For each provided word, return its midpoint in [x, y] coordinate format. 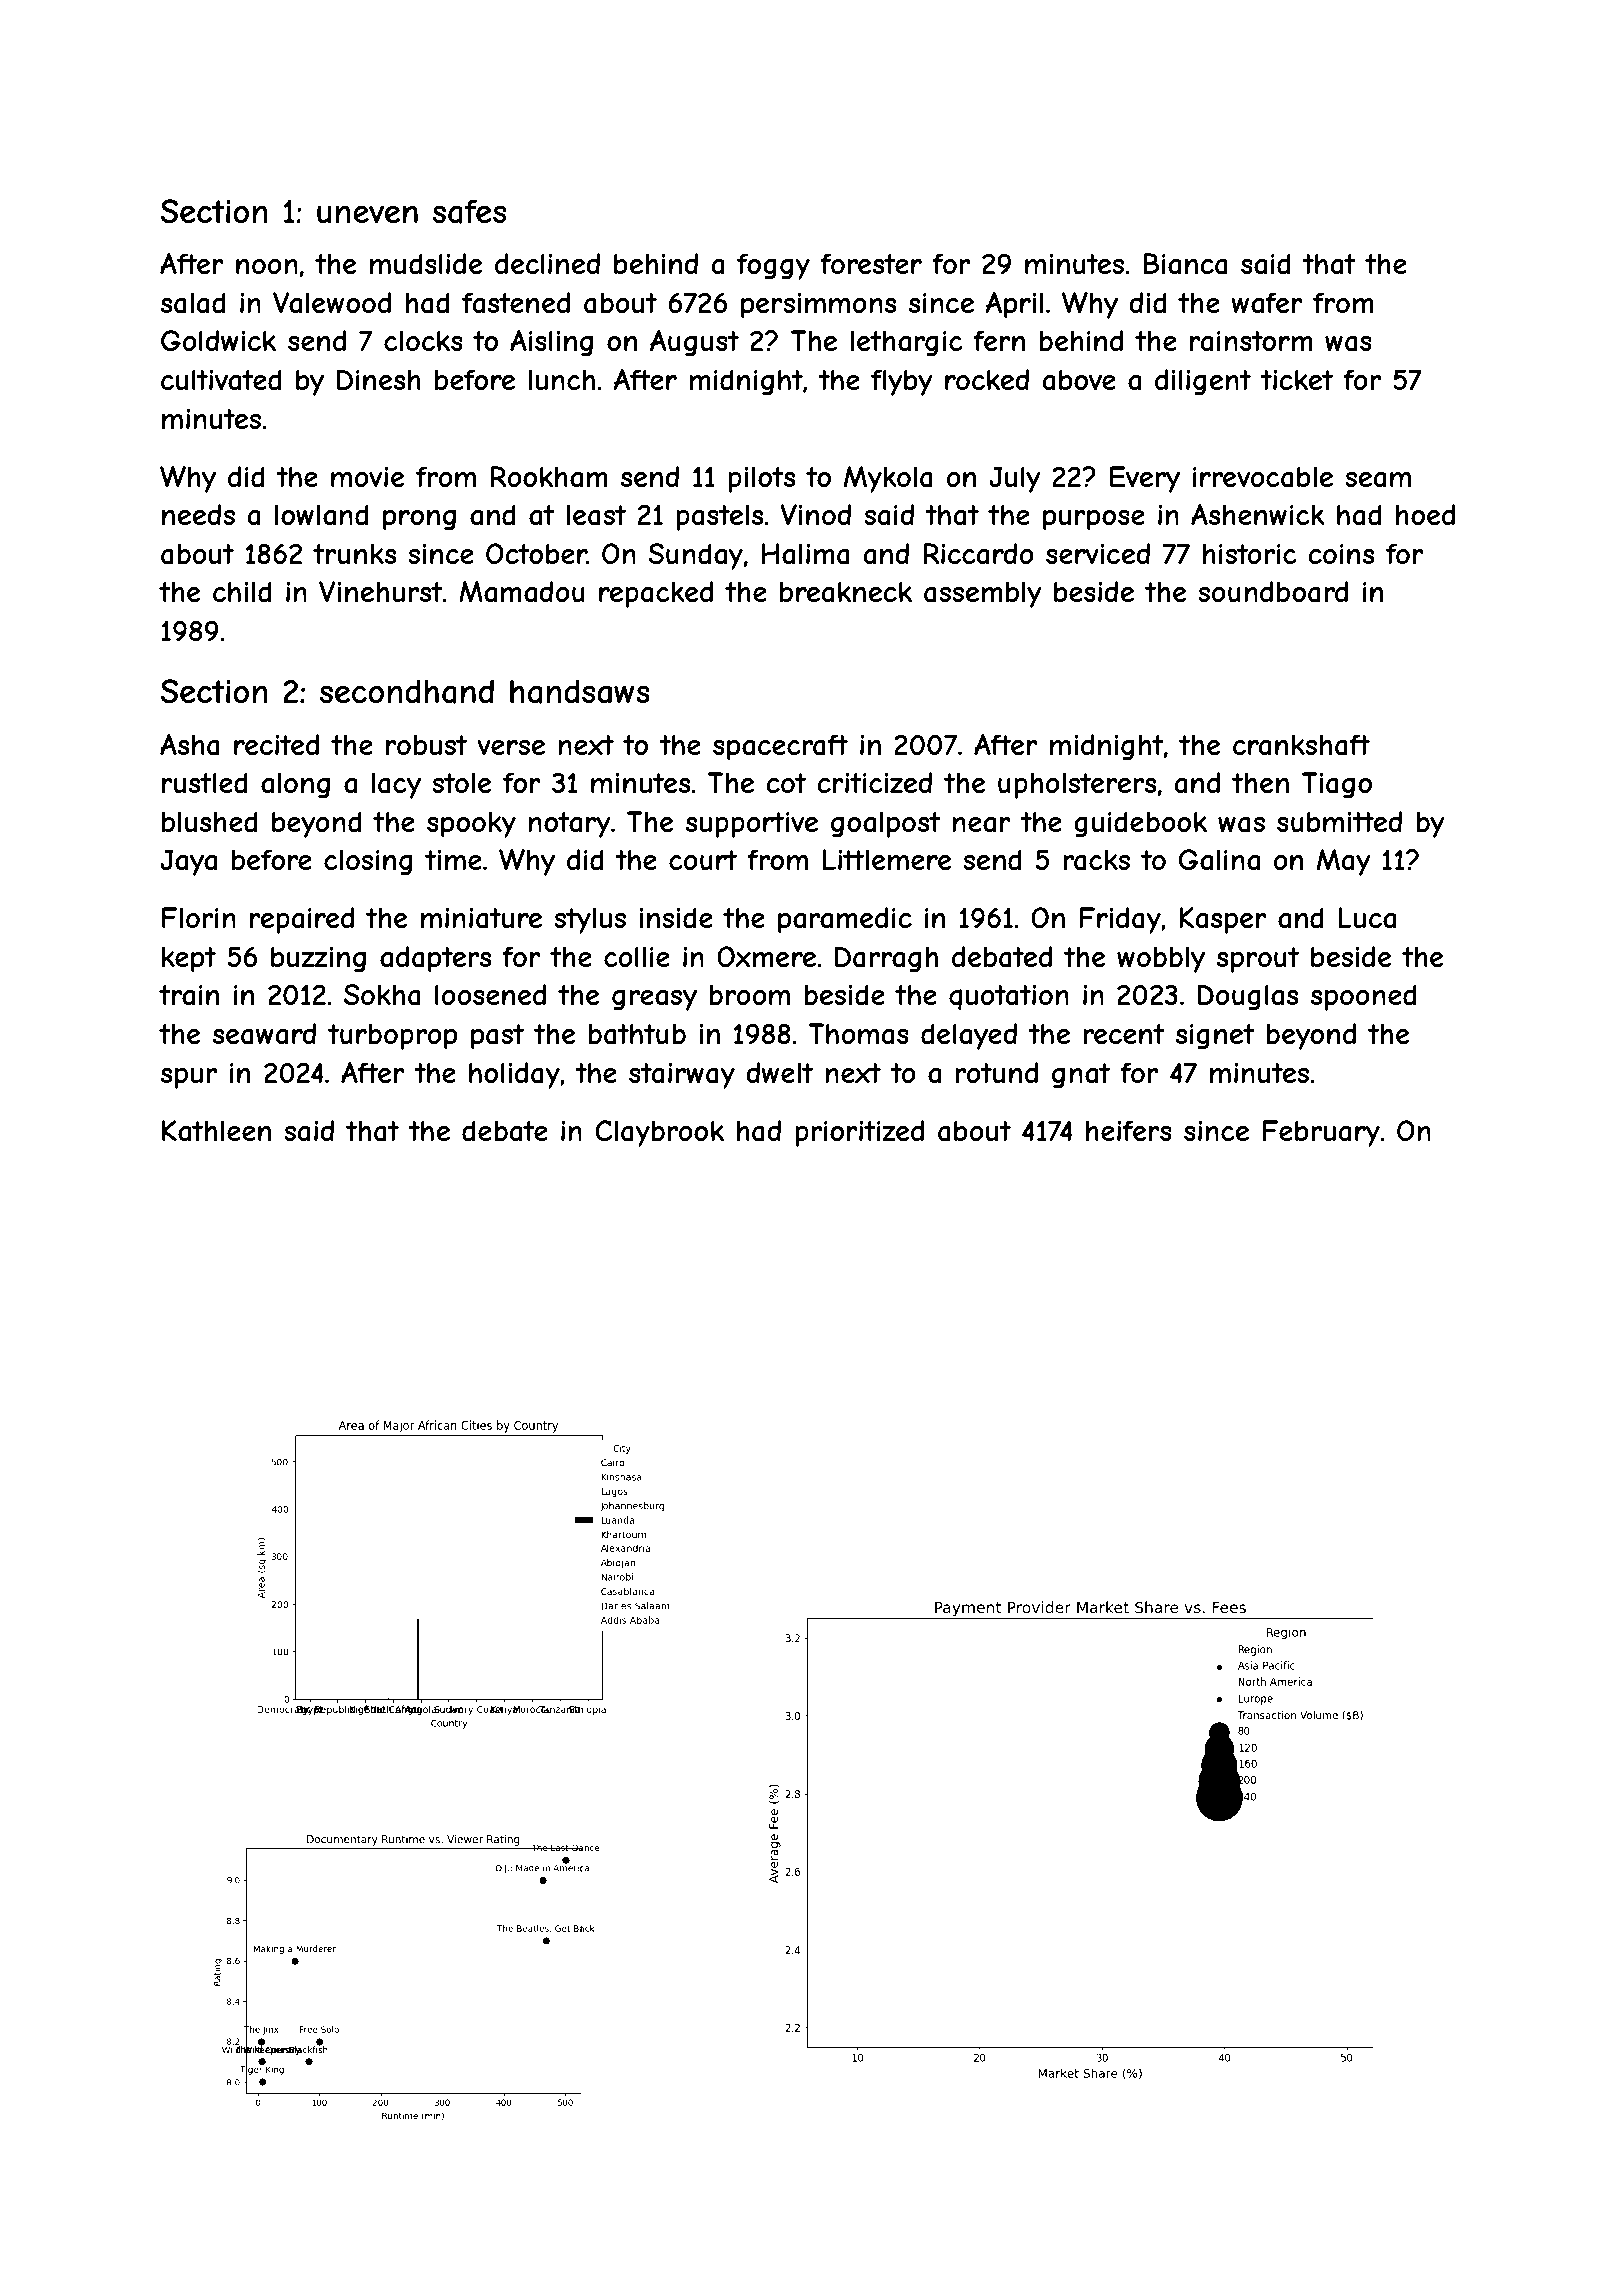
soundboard [1273, 592]
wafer [1267, 303]
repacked [656, 594]
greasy [654, 1000]
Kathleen [216, 1131]
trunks [354, 554]
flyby [902, 382]
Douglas [1248, 997]
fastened [516, 303]
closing [368, 862]
